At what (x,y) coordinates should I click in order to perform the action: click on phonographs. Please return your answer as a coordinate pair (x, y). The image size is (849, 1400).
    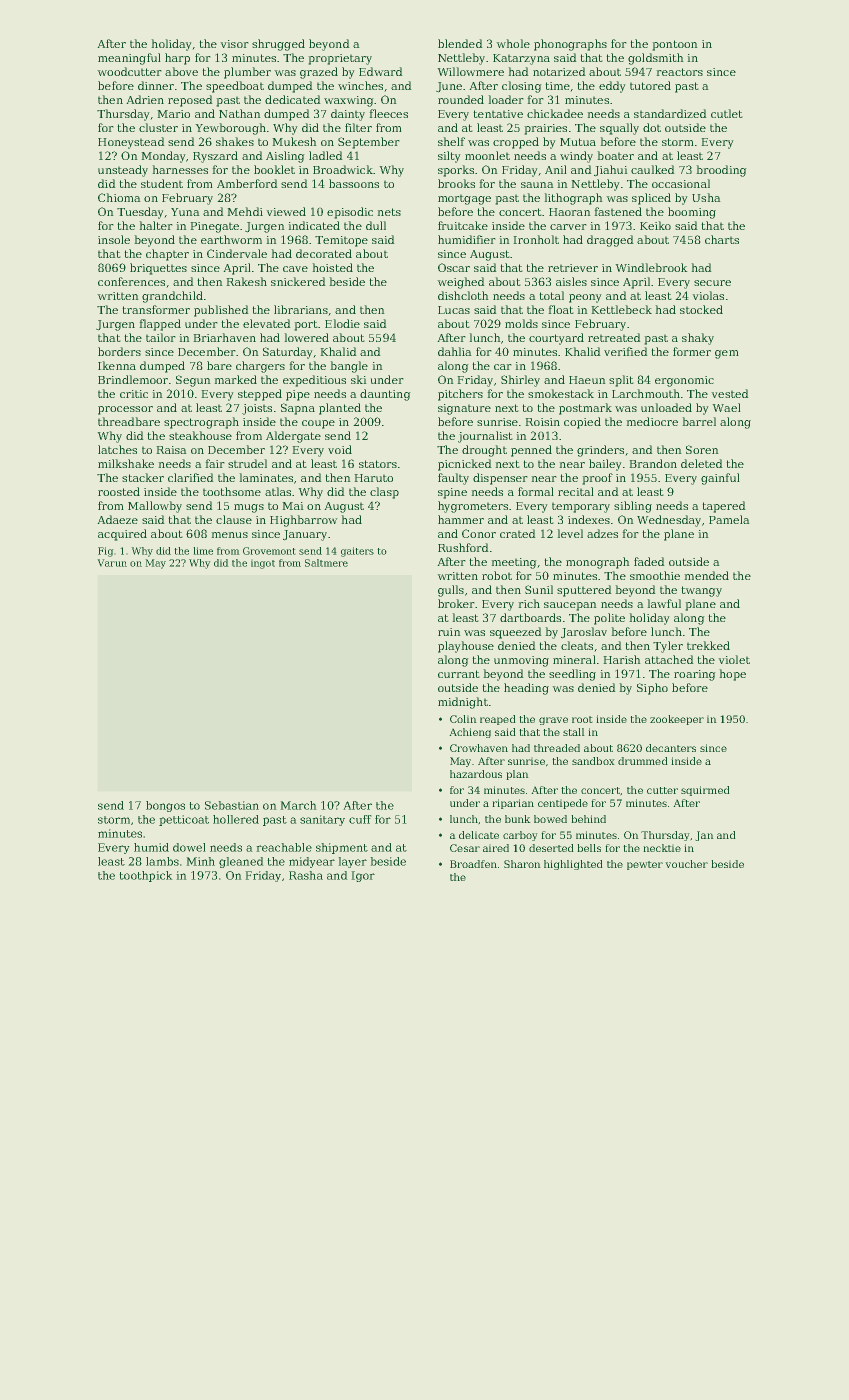
    Looking at the image, I should click on (570, 45).
